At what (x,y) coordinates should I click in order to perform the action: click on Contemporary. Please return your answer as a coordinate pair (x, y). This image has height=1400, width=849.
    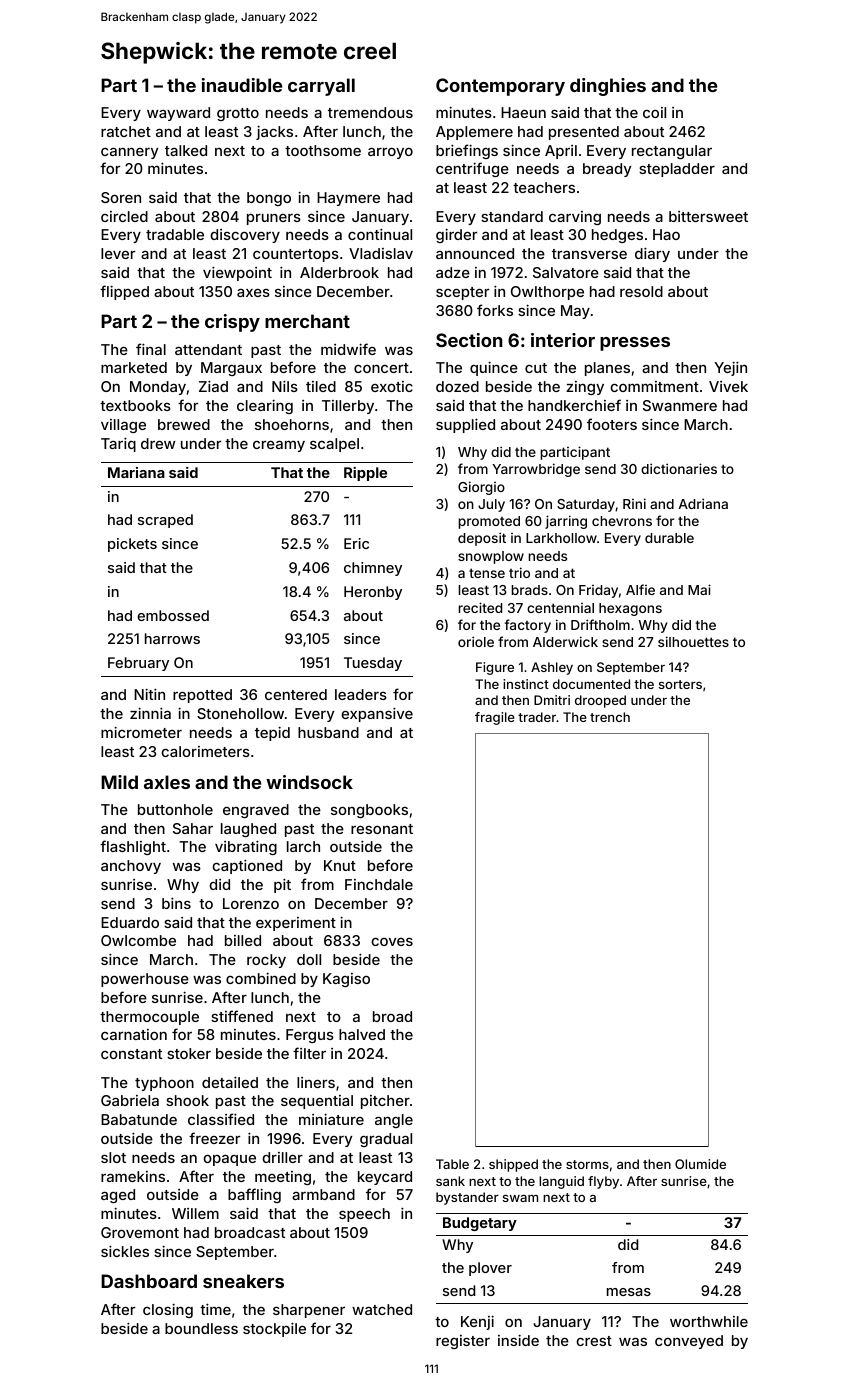
    Looking at the image, I should click on (500, 87).
